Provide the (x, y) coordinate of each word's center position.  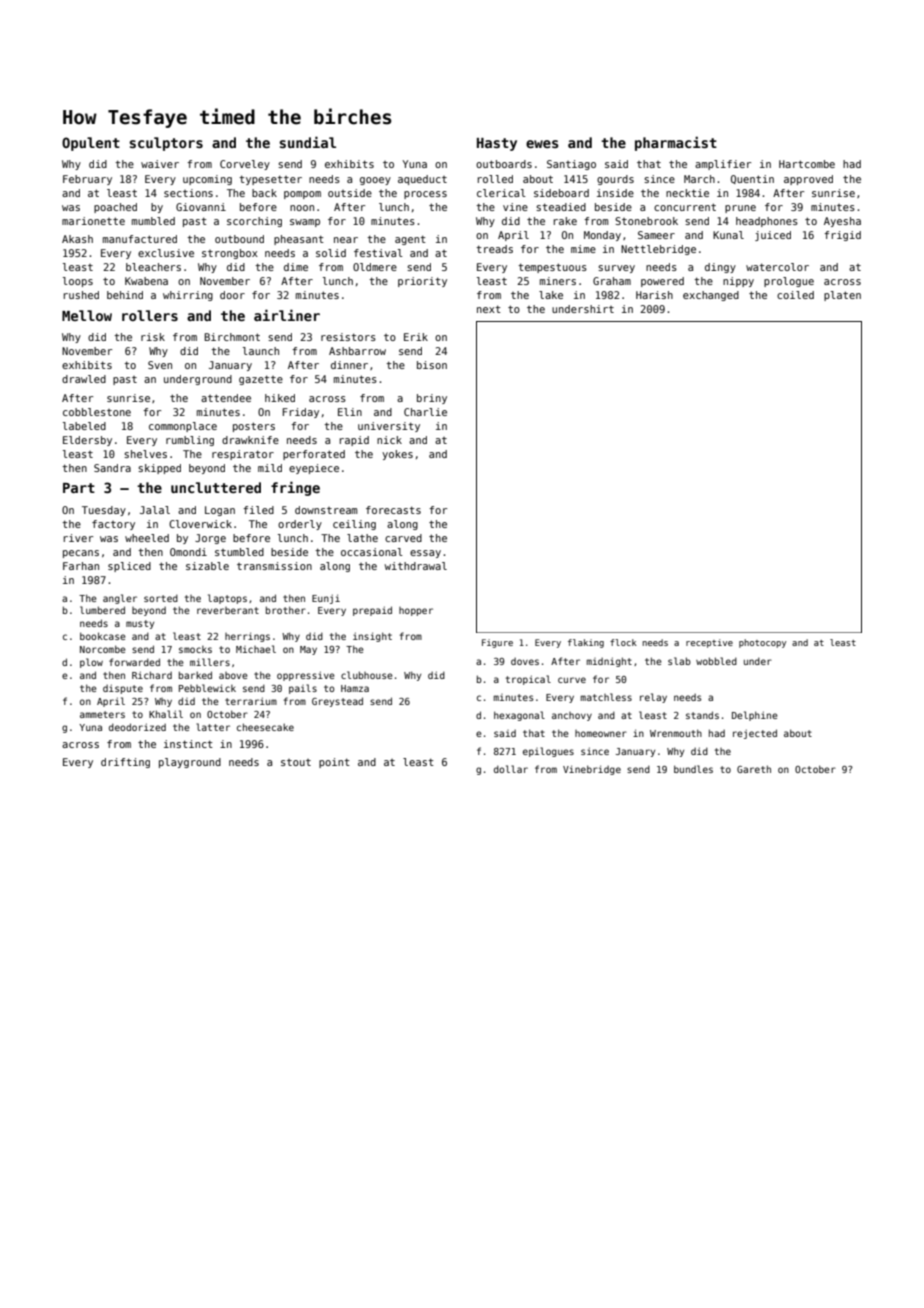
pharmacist (676, 143)
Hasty (497, 144)
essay (425, 554)
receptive (709, 643)
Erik (416, 337)
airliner (287, 315)
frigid (842, 236)
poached (115, 208)
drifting (125, 763)
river (78, 538)
